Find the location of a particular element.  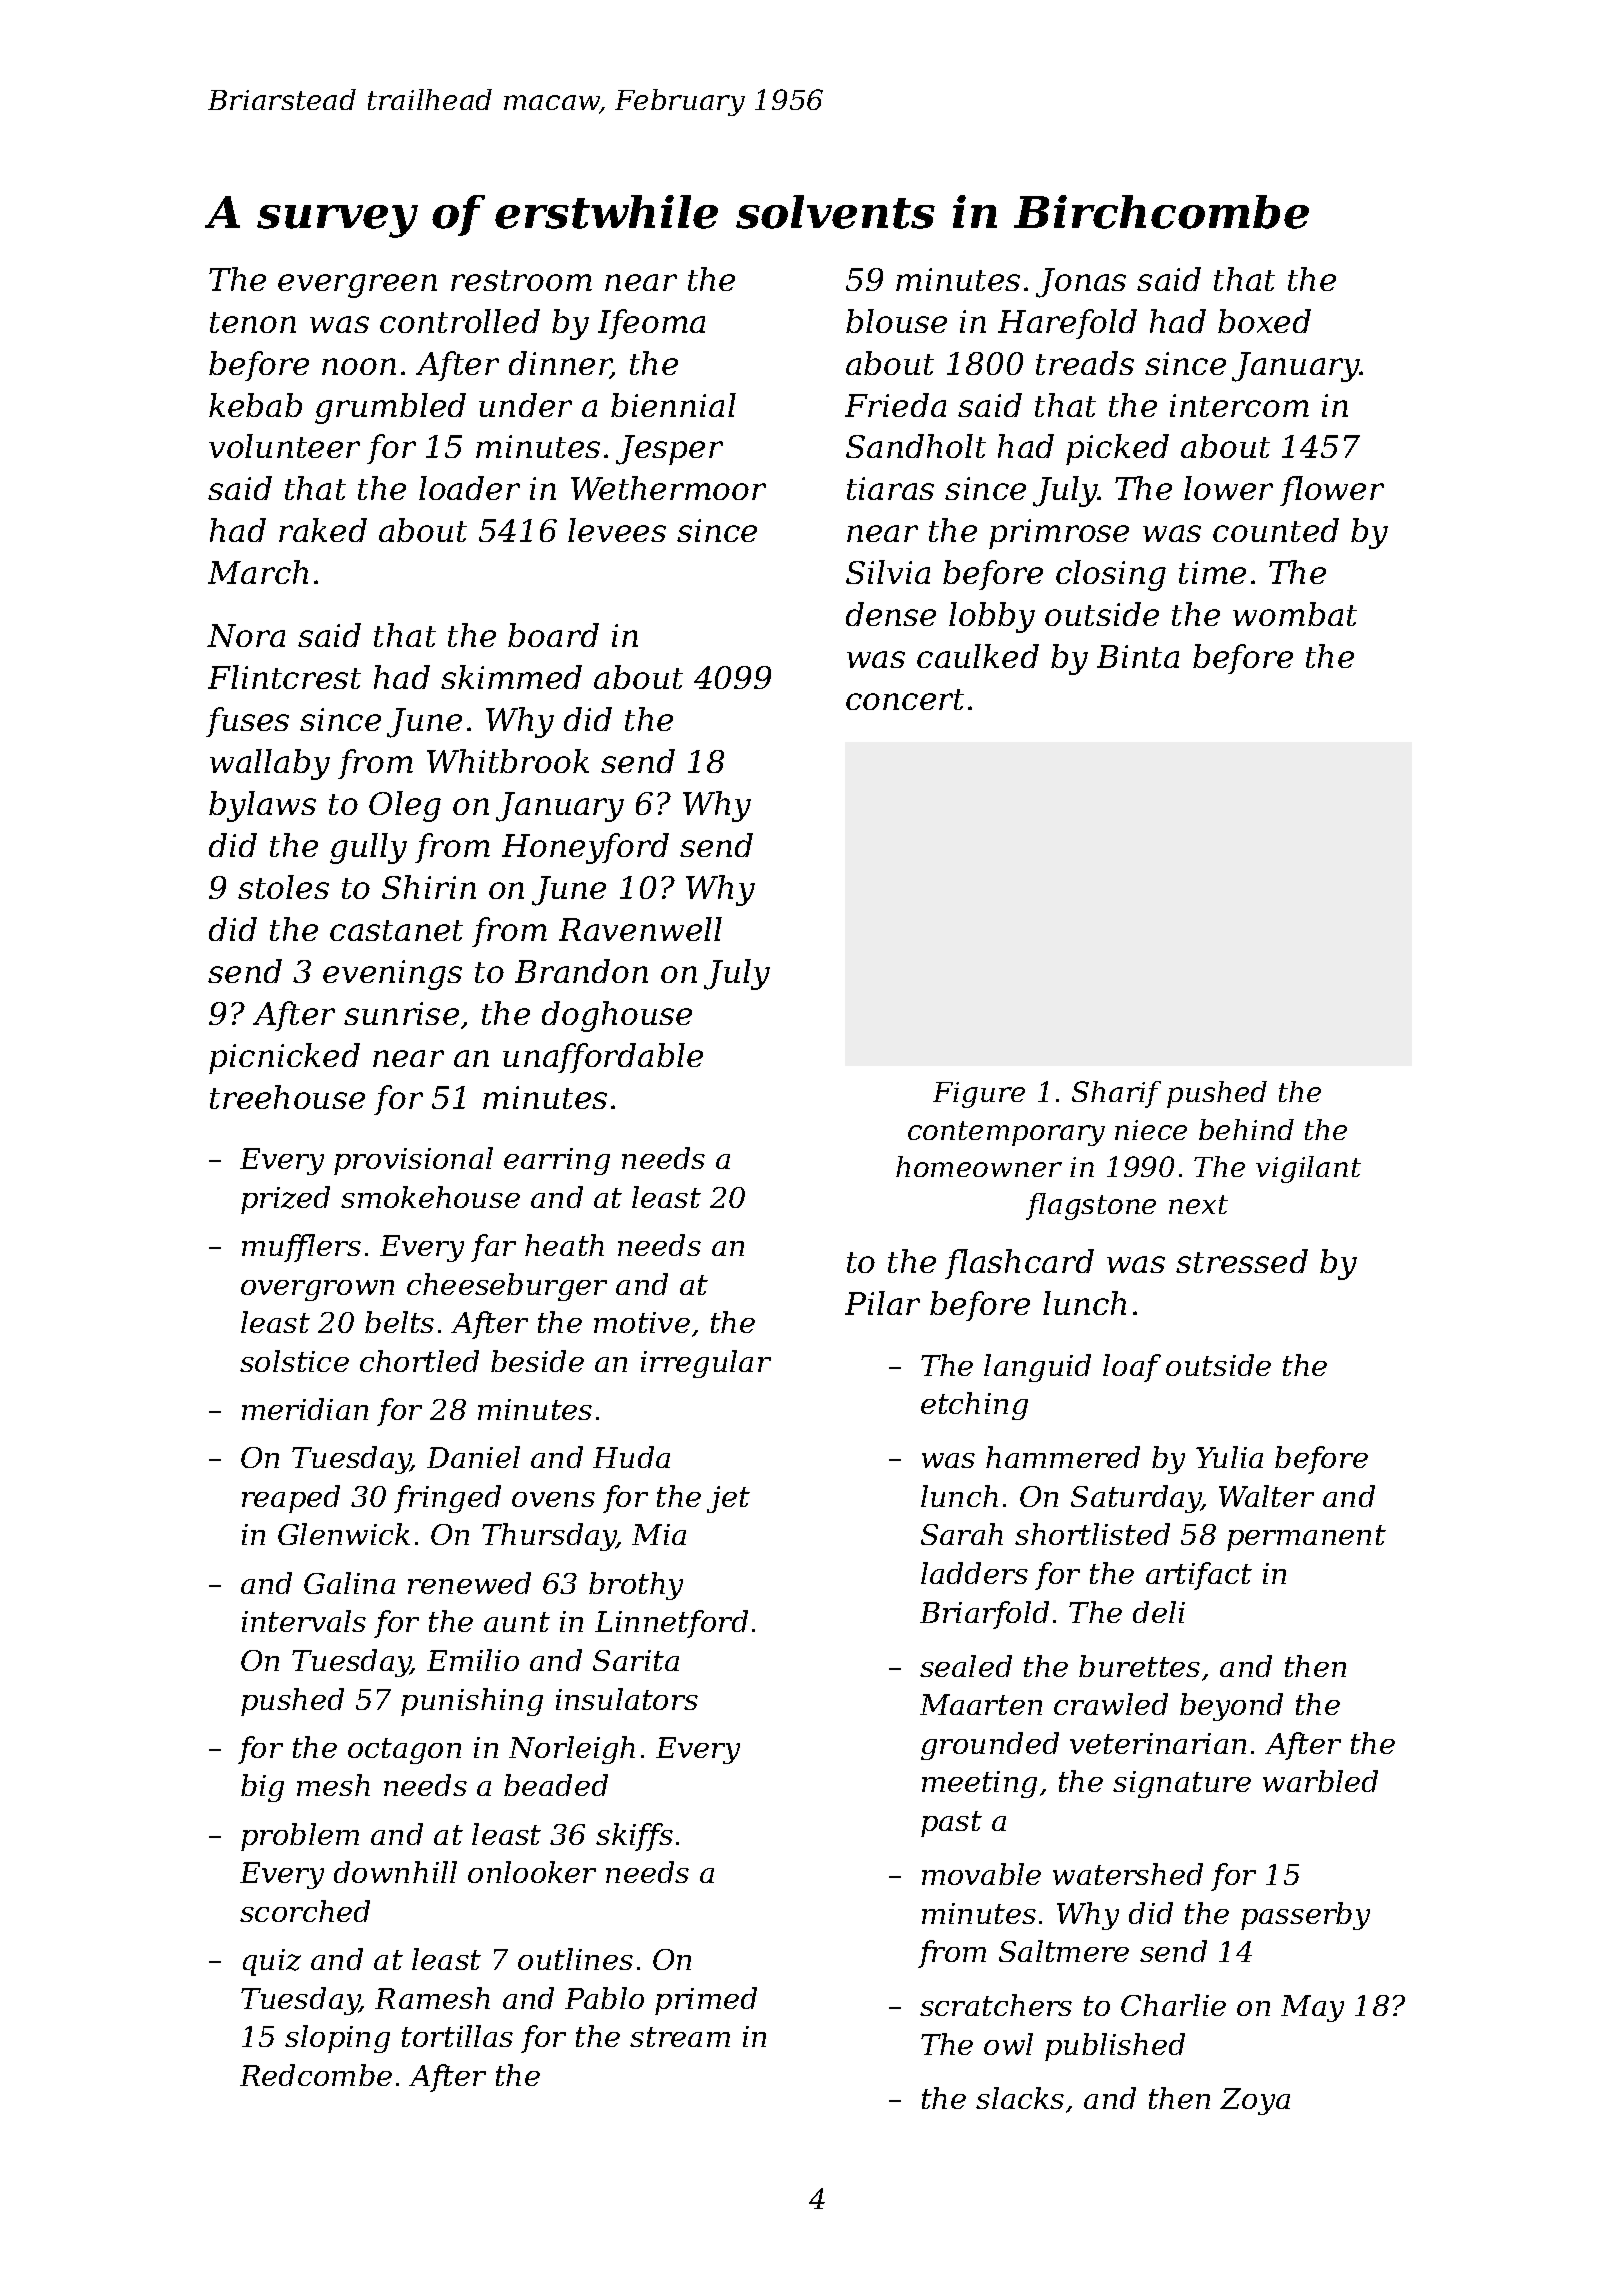

etching is located at coordinates (974, 1406).
